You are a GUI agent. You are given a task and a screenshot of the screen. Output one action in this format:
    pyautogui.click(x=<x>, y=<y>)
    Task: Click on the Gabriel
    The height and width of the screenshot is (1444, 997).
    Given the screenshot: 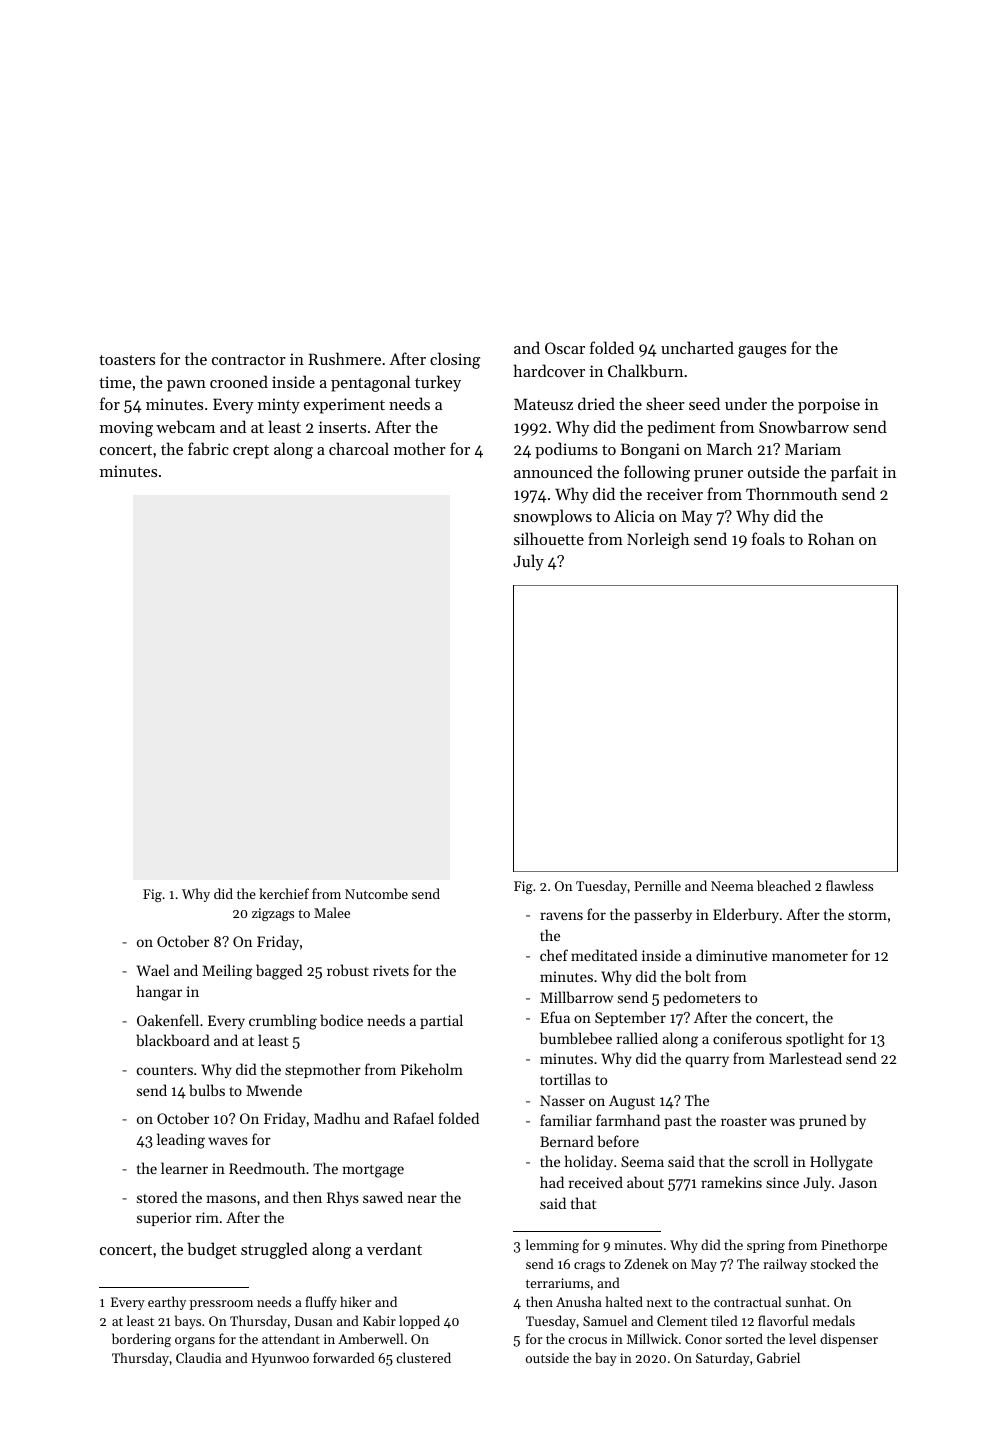 What is the action you would take?
    pyautogui.click(x=778, y=1357)
